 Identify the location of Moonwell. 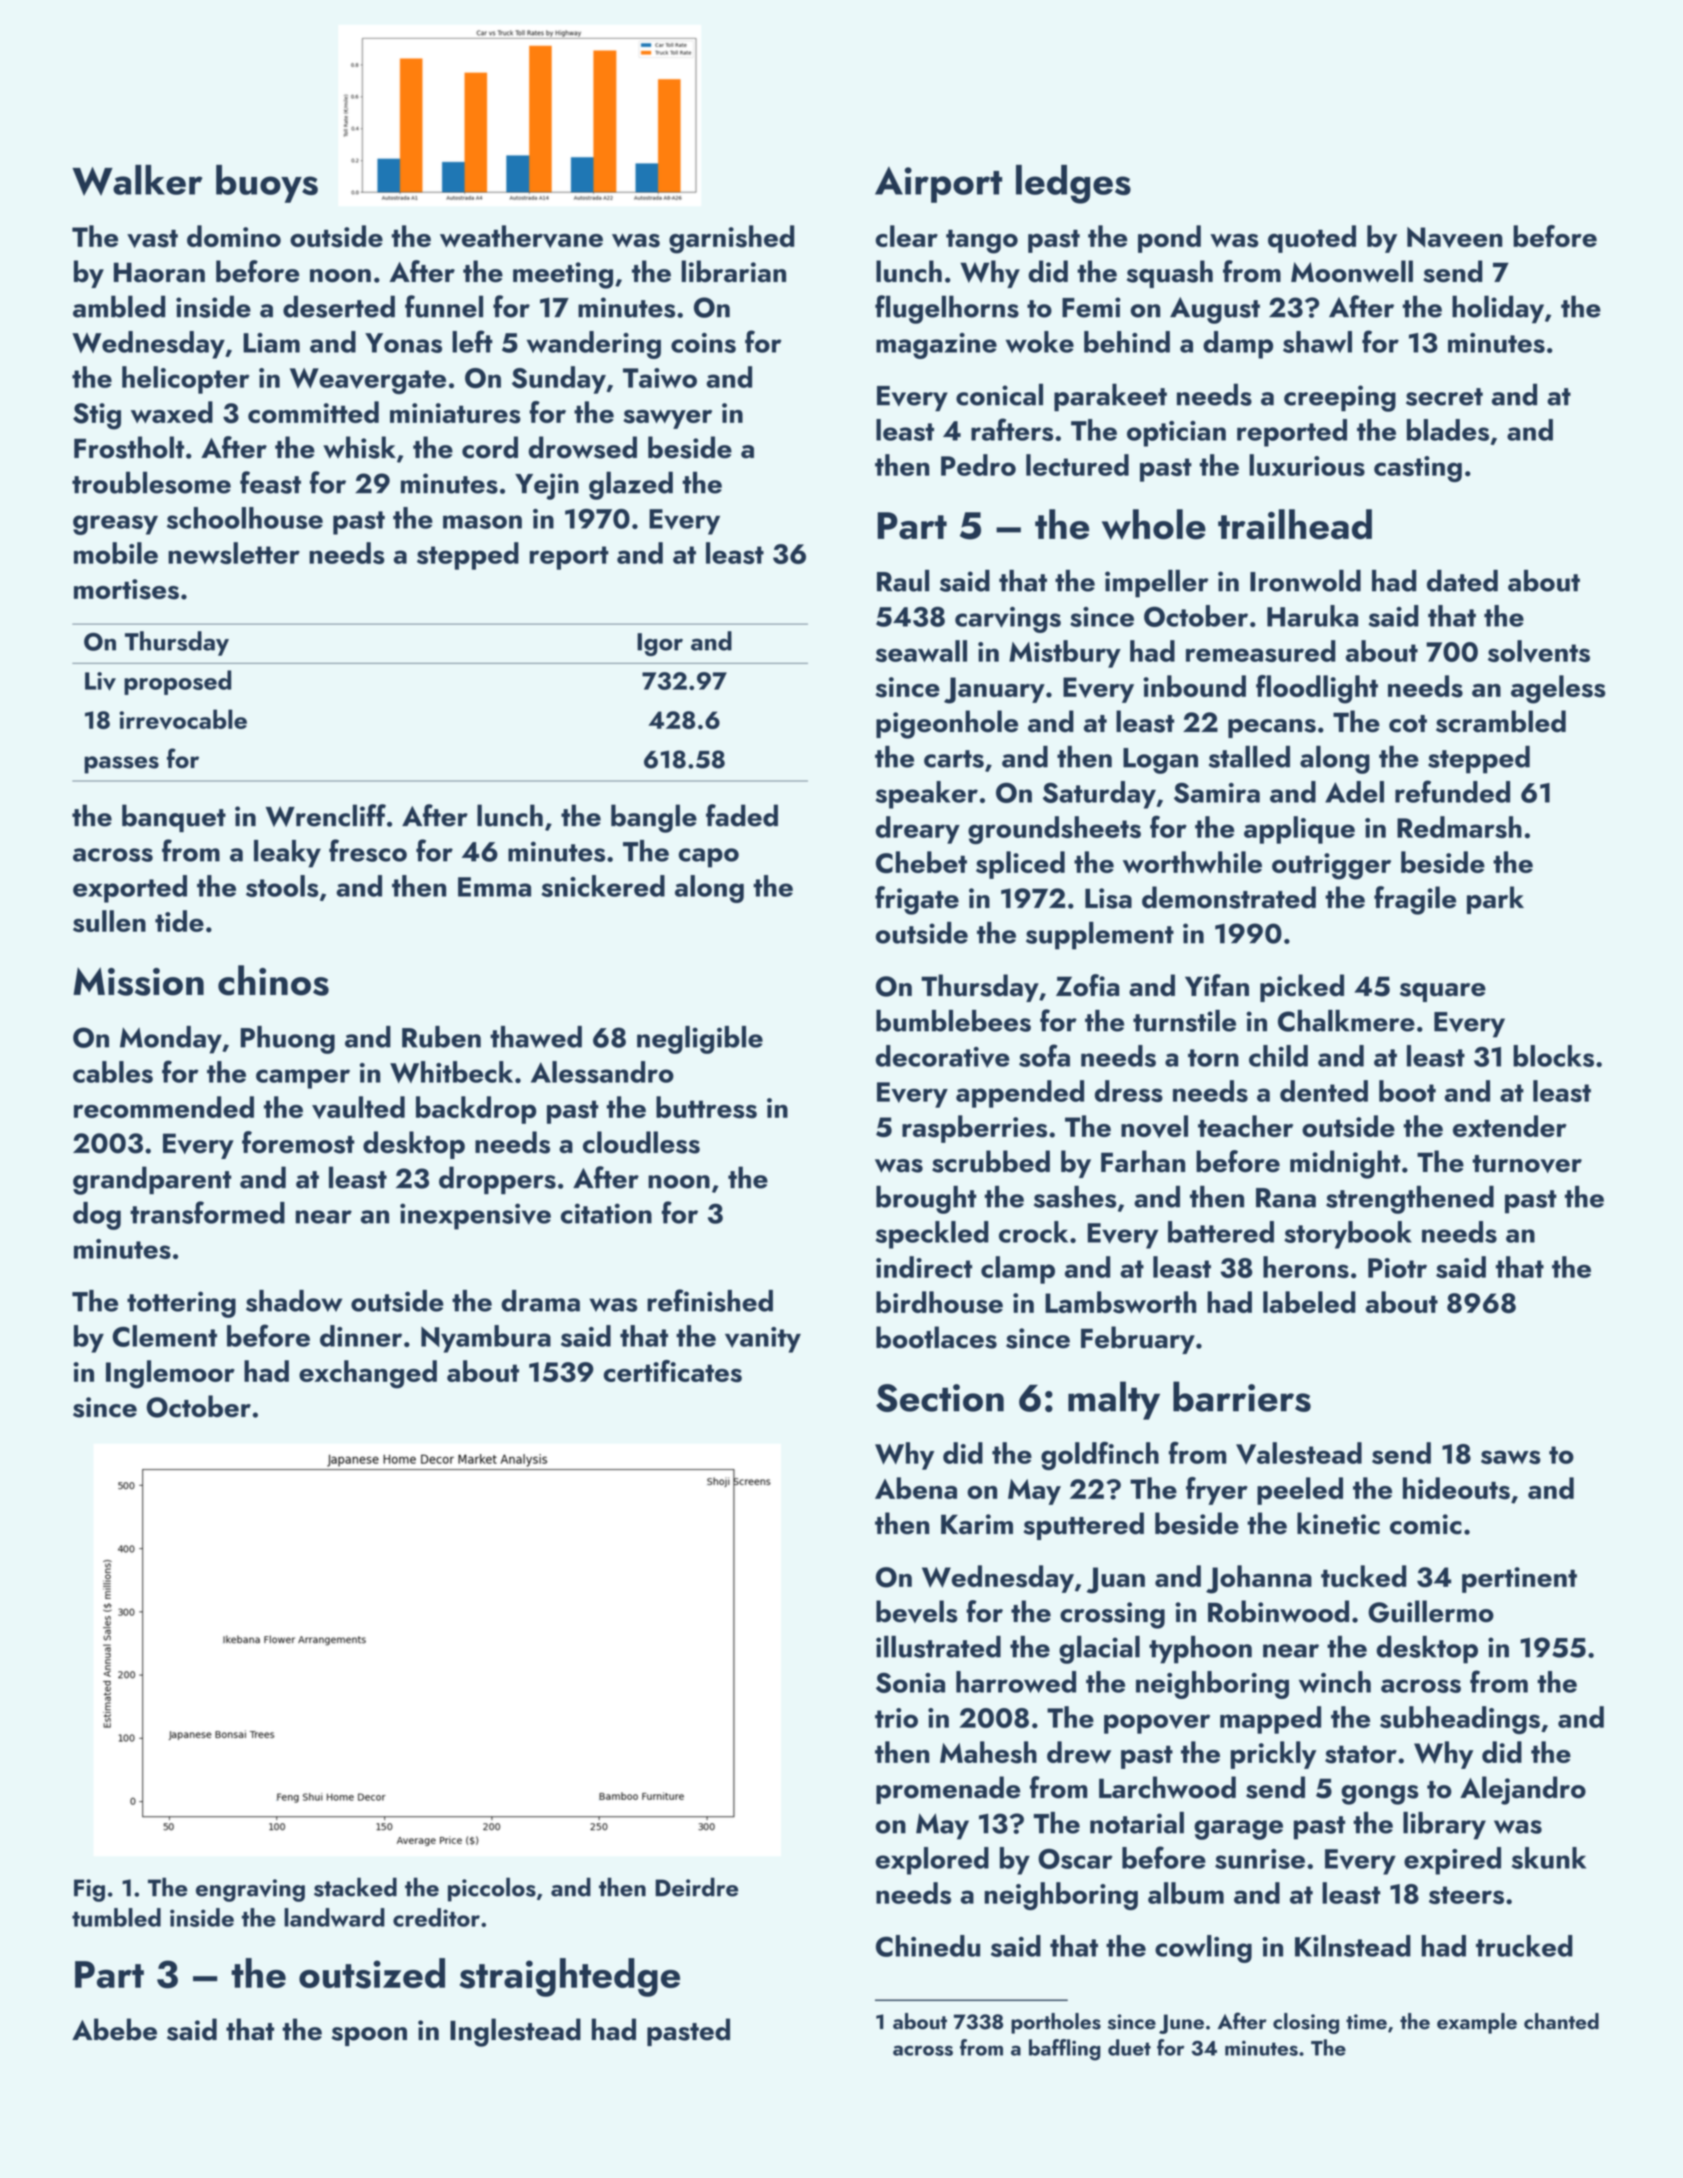
(1352, 271).
